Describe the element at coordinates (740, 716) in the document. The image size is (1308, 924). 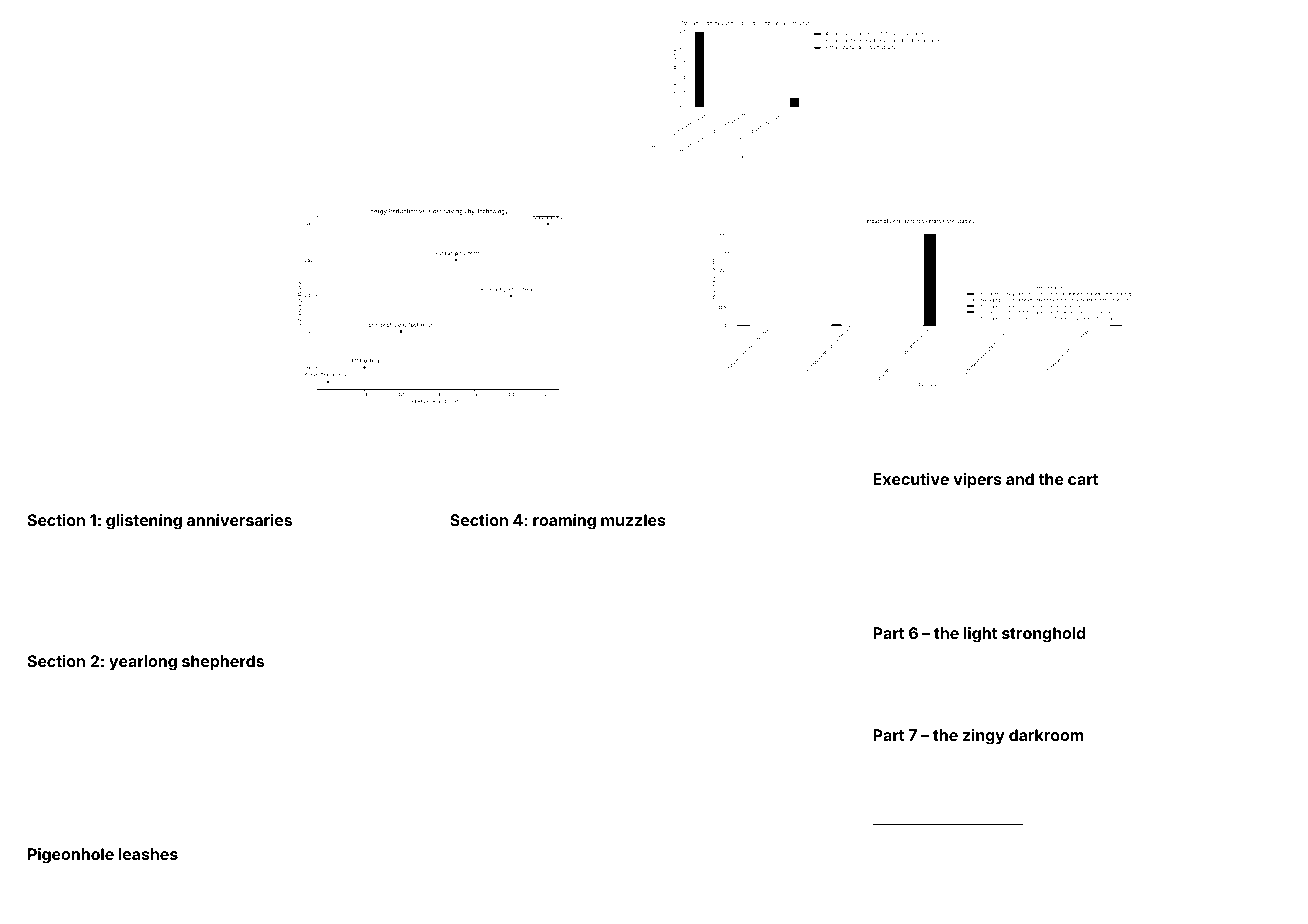
I see `cultivator` at that location.
